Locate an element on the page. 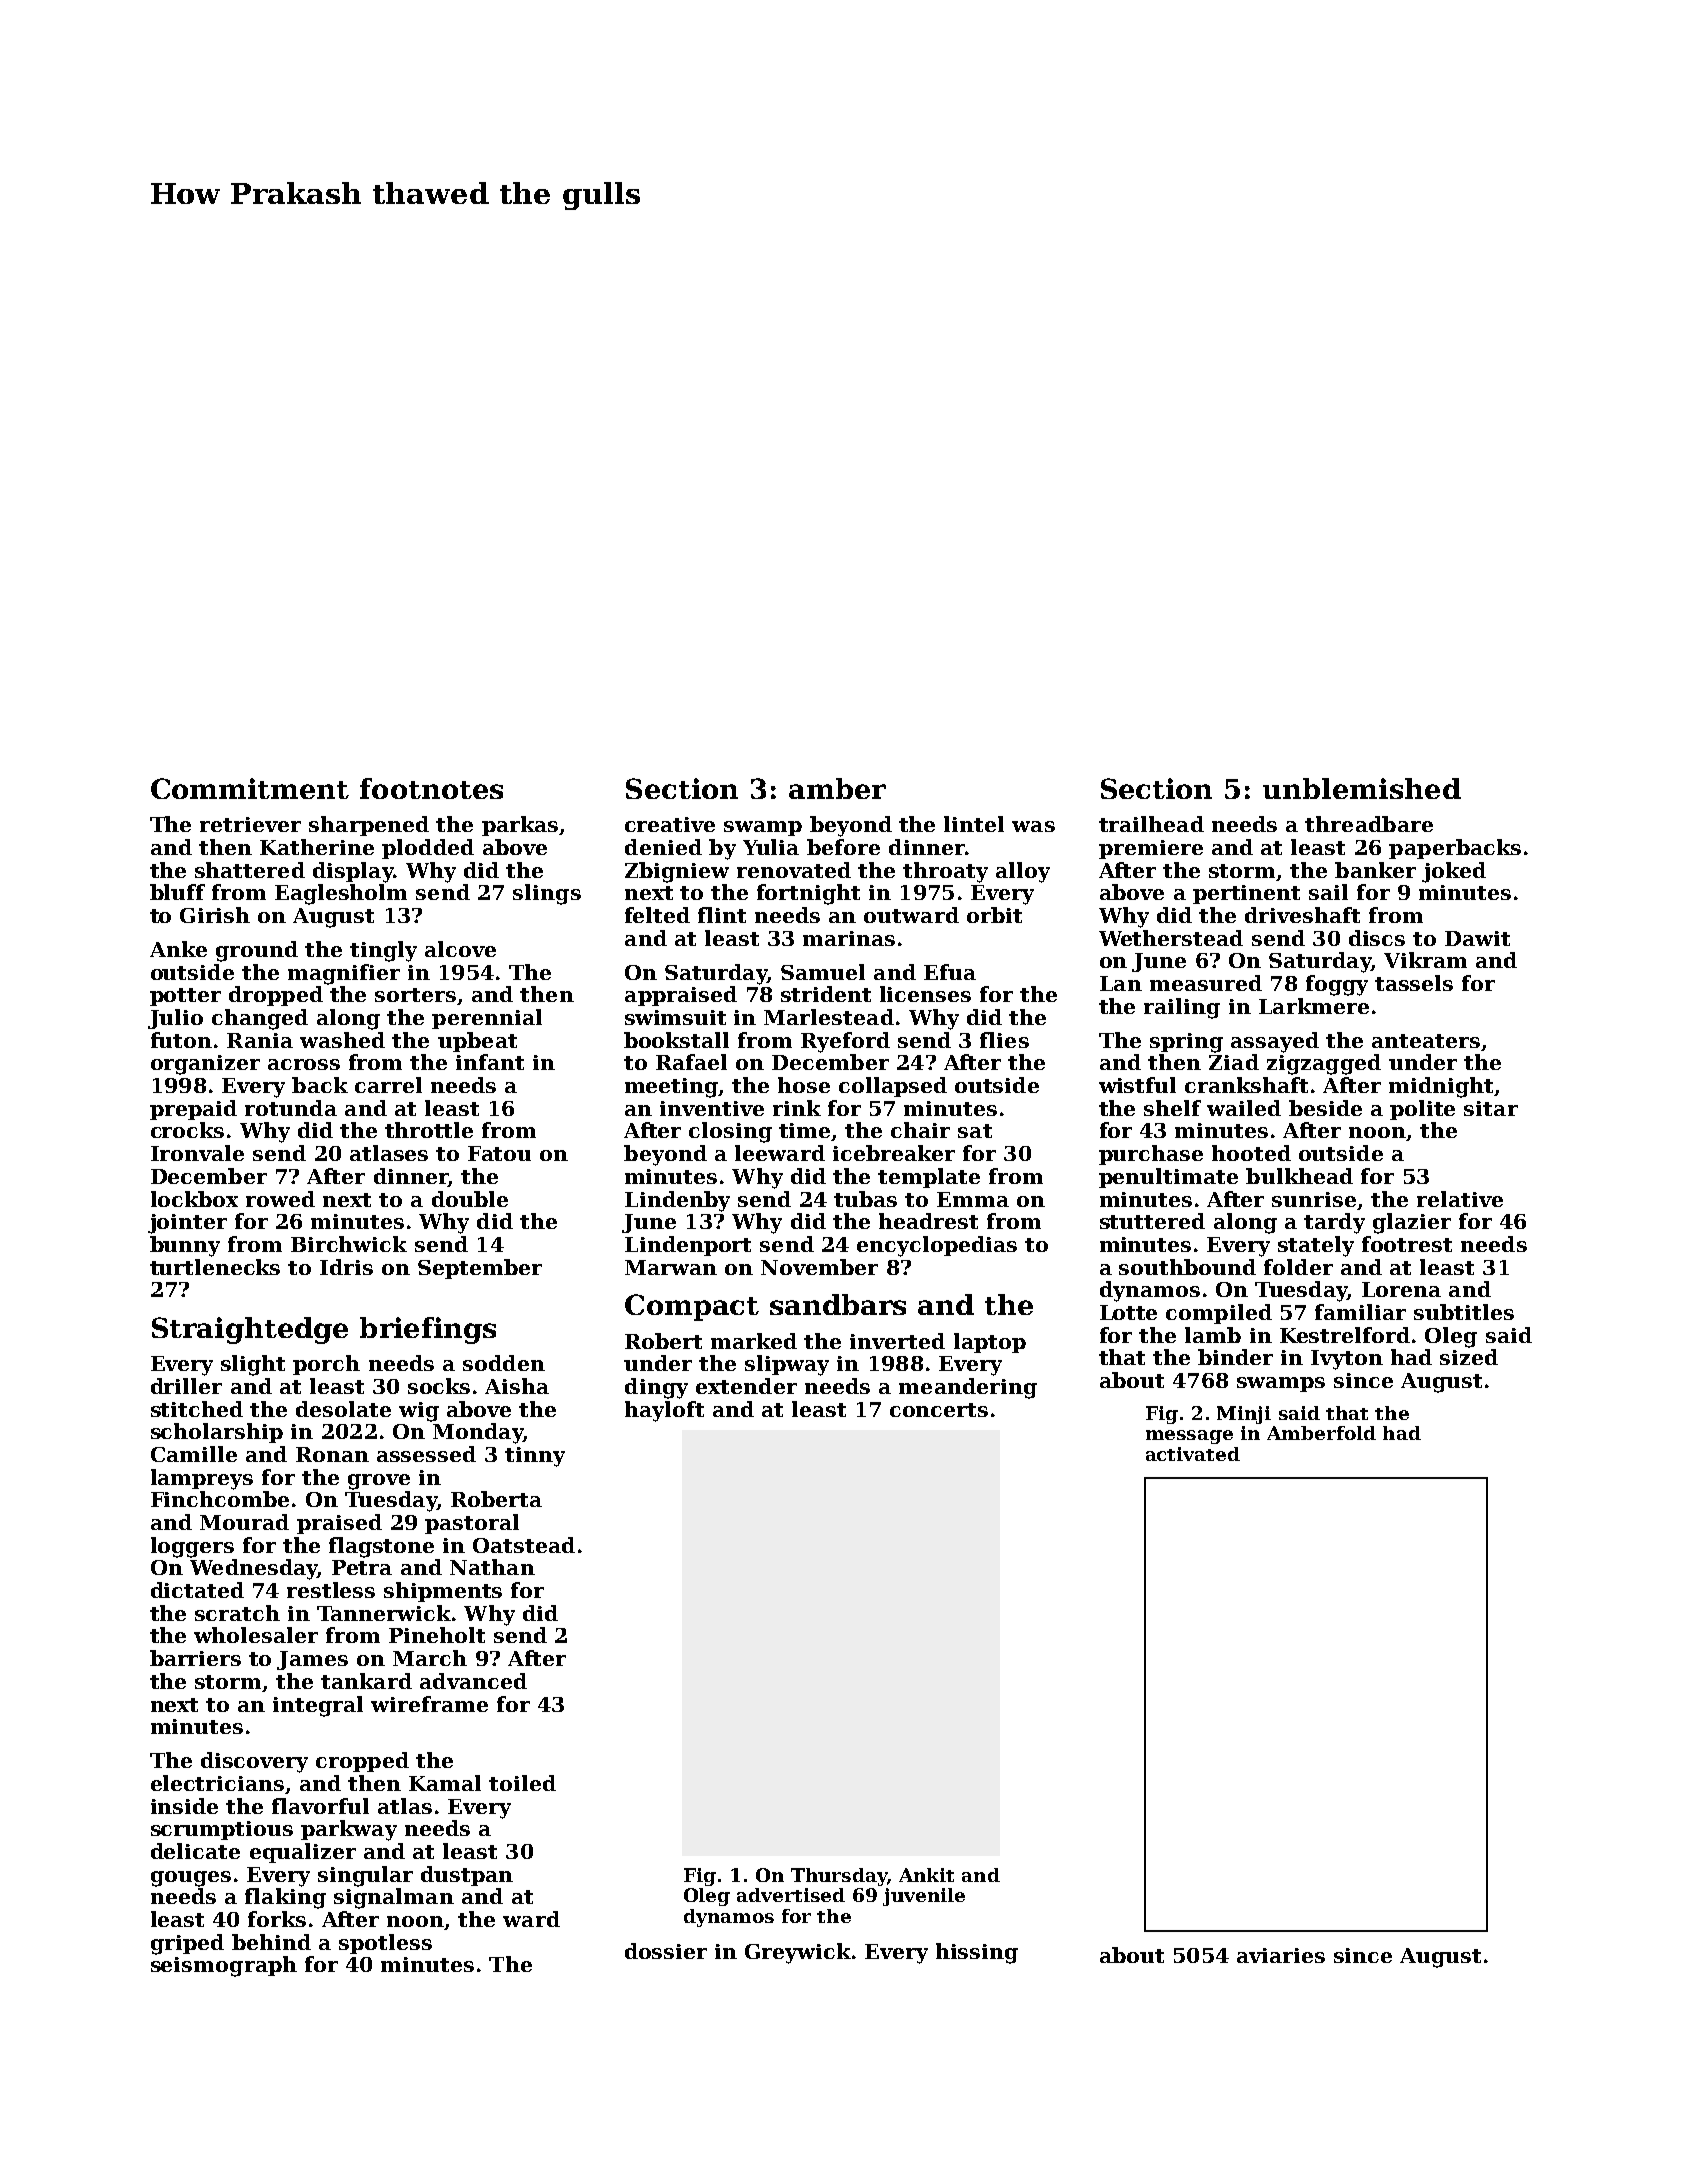 The image size is (1683, 2178). shelf is located at coordinates (1172, 1108).
